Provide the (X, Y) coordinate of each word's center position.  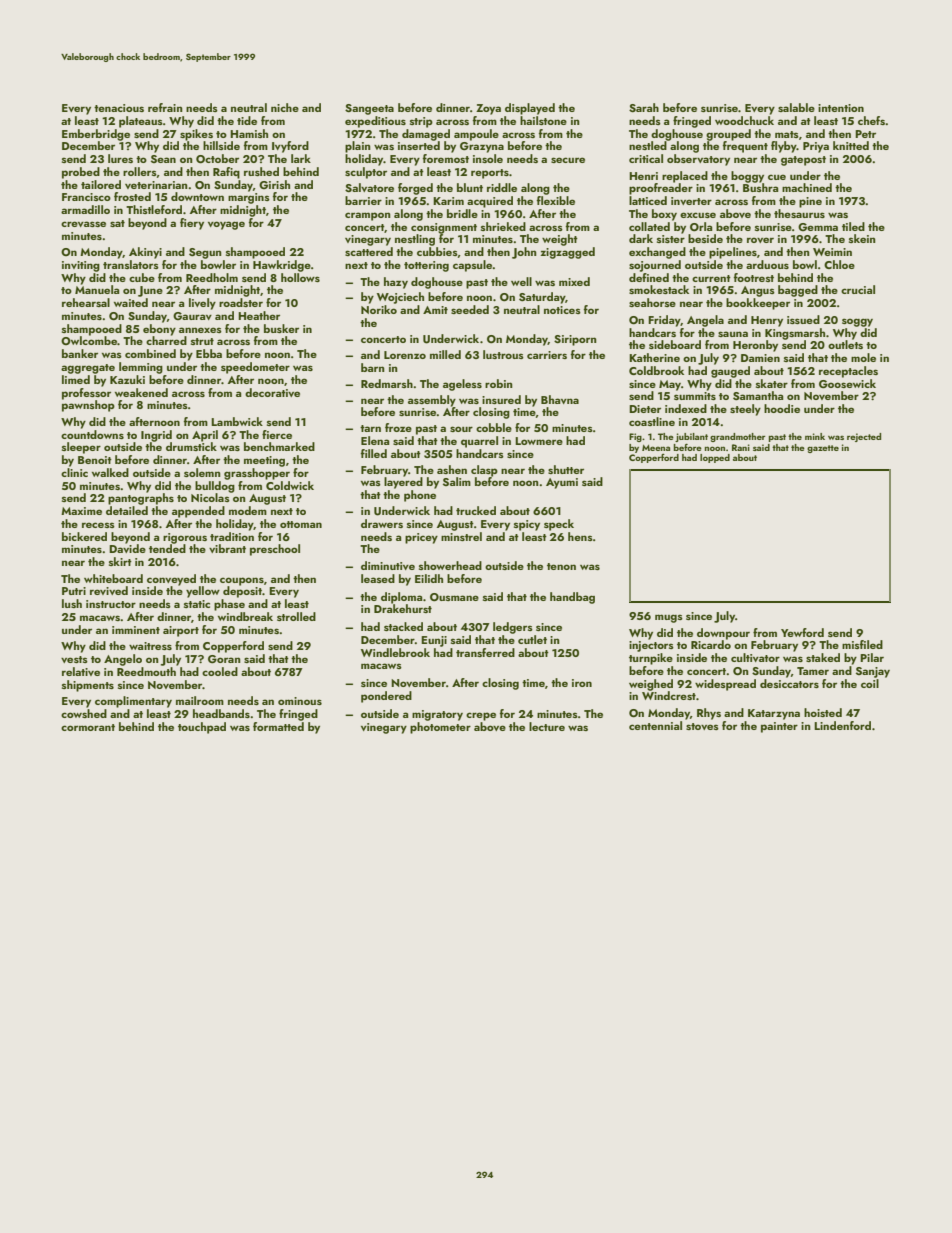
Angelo (123, 660)
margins (249, 198)
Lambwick (237, 421)
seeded (470, 309)
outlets (845, 344)
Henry (767, 321)
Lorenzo (405, 355)
